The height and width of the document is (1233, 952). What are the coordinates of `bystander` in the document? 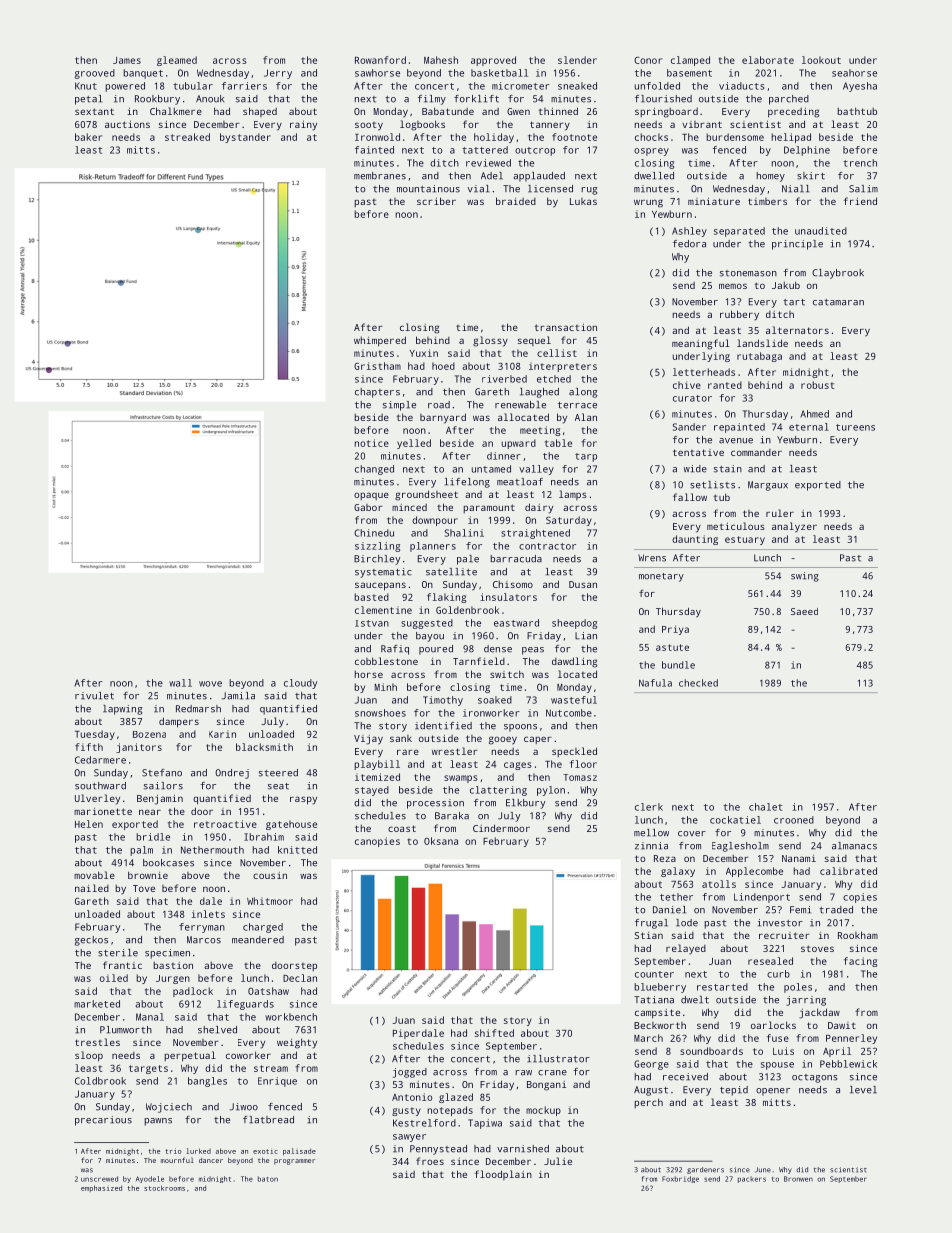 It's located at (245, 138).
